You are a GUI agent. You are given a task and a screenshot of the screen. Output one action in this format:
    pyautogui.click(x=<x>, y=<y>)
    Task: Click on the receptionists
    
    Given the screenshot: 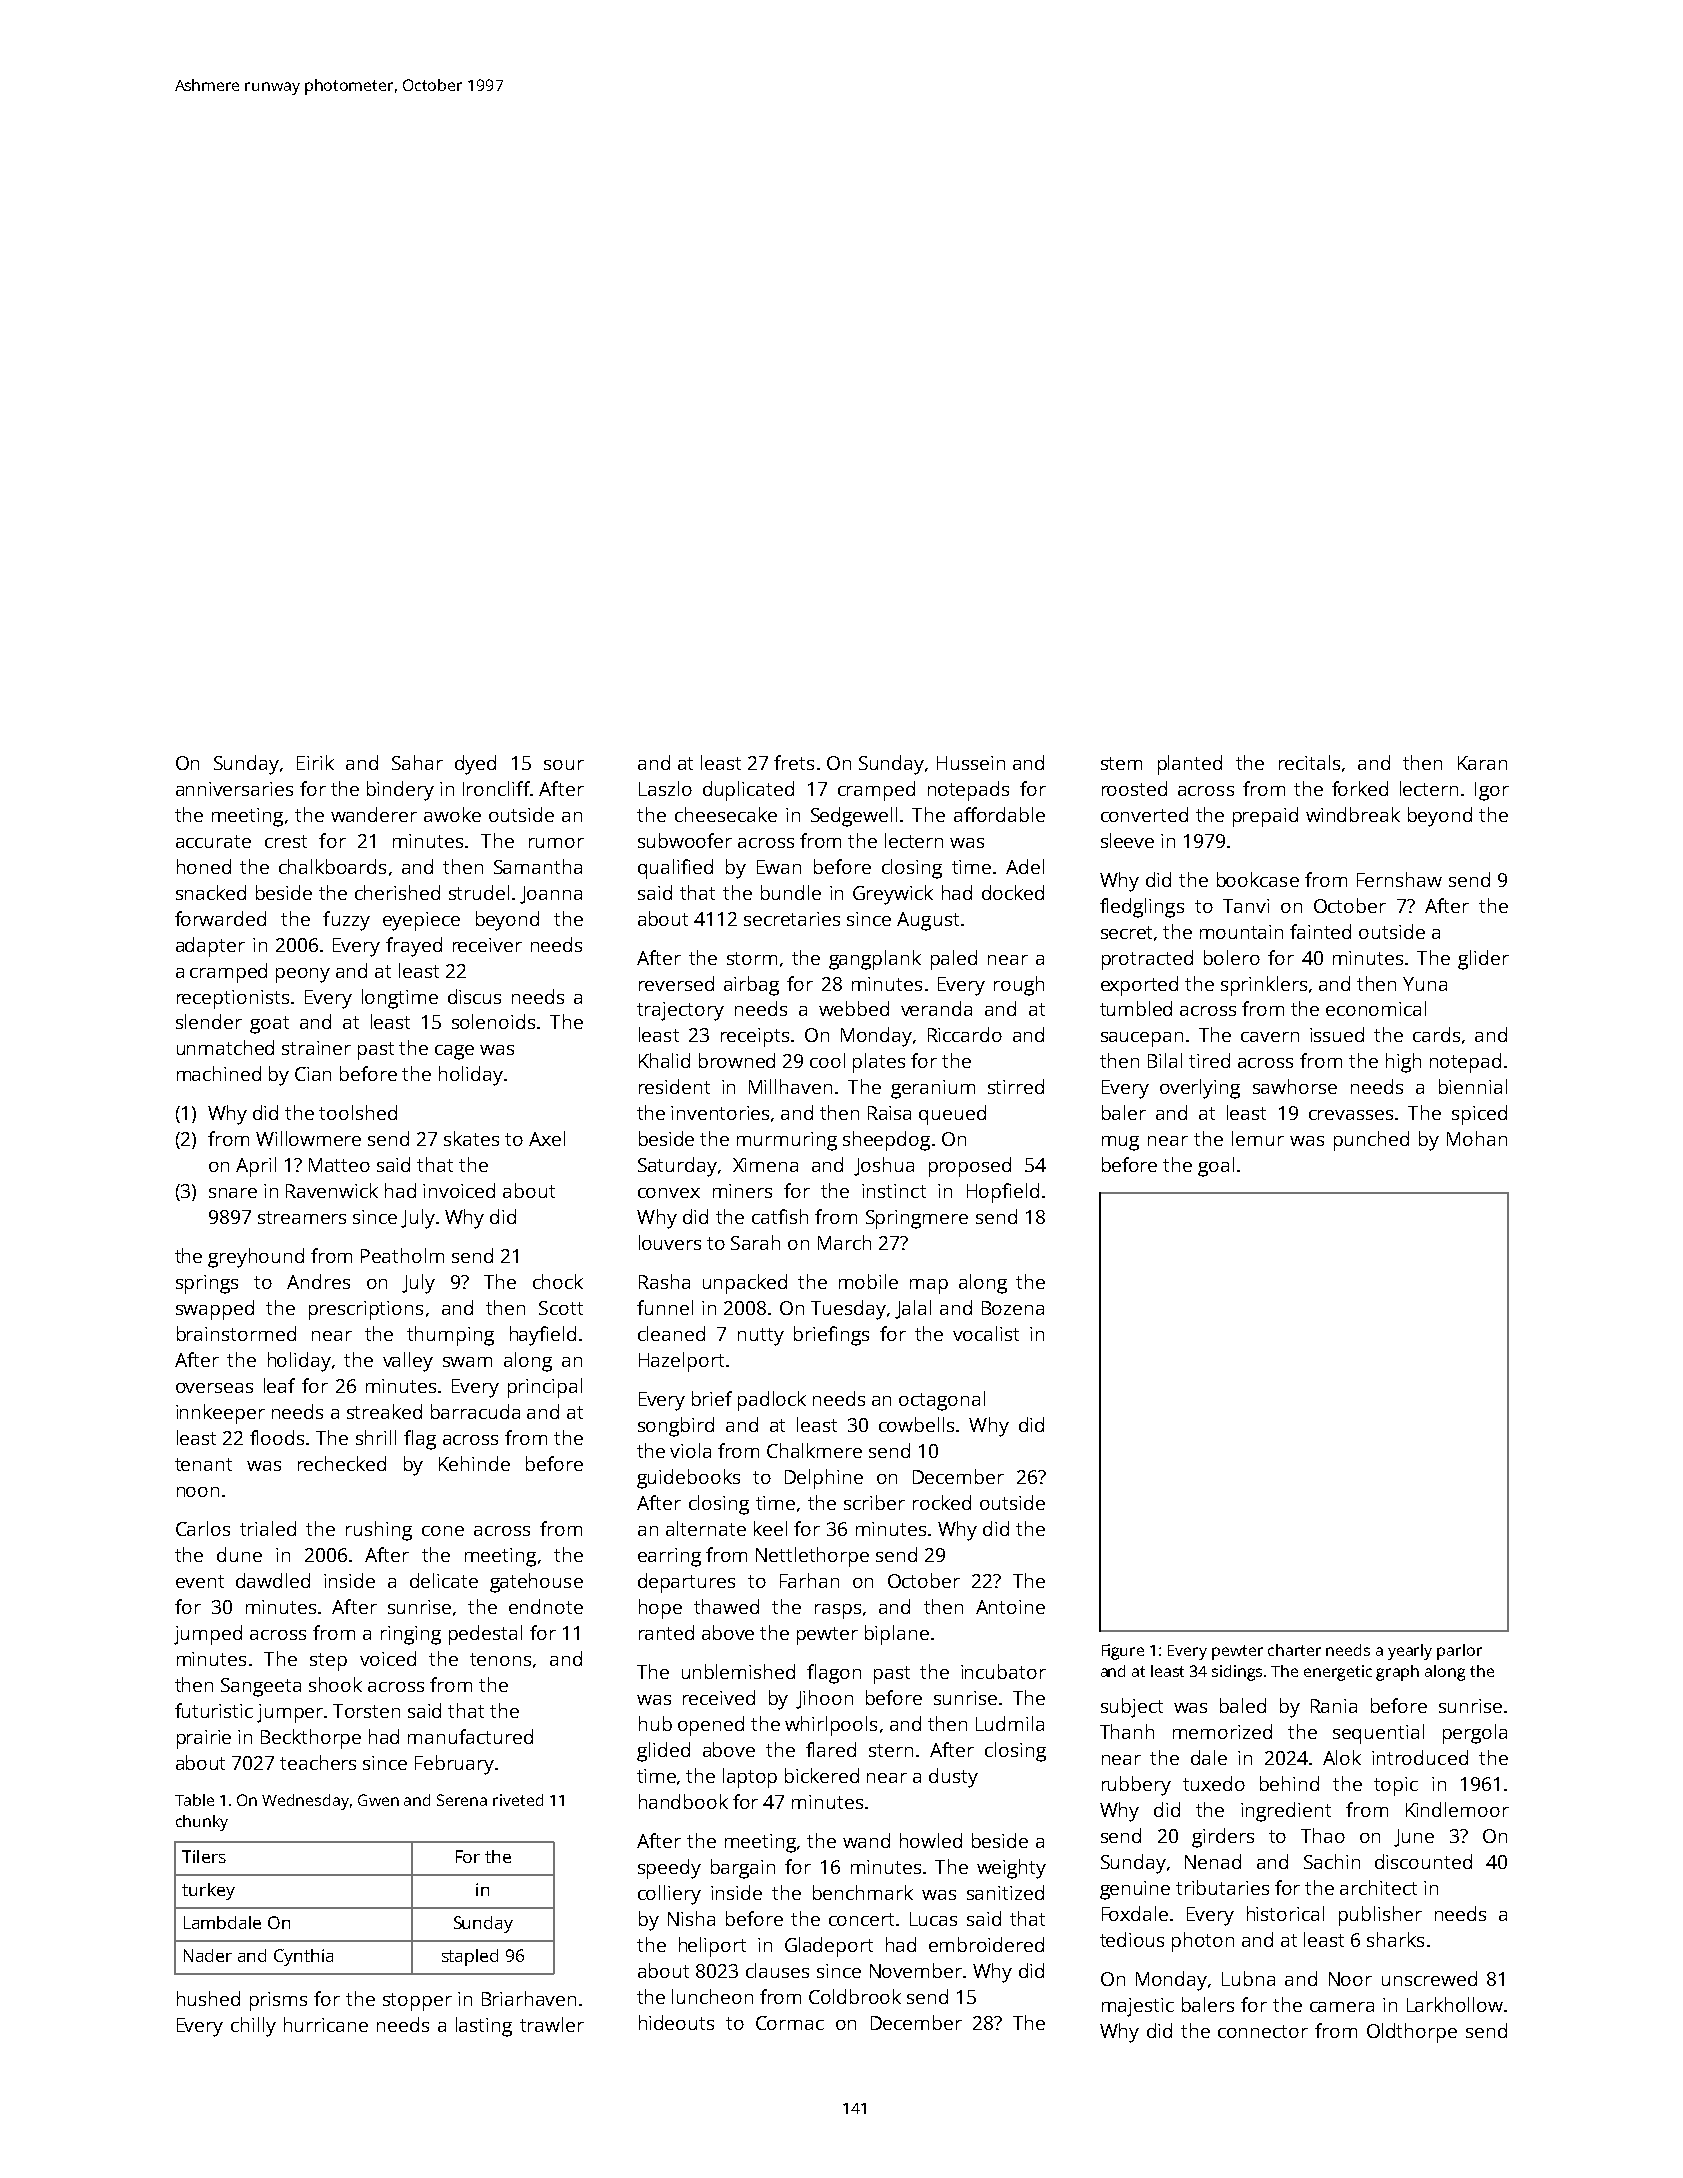 What is the action you would take?
    pyautogui.click(x=233, y=999)
